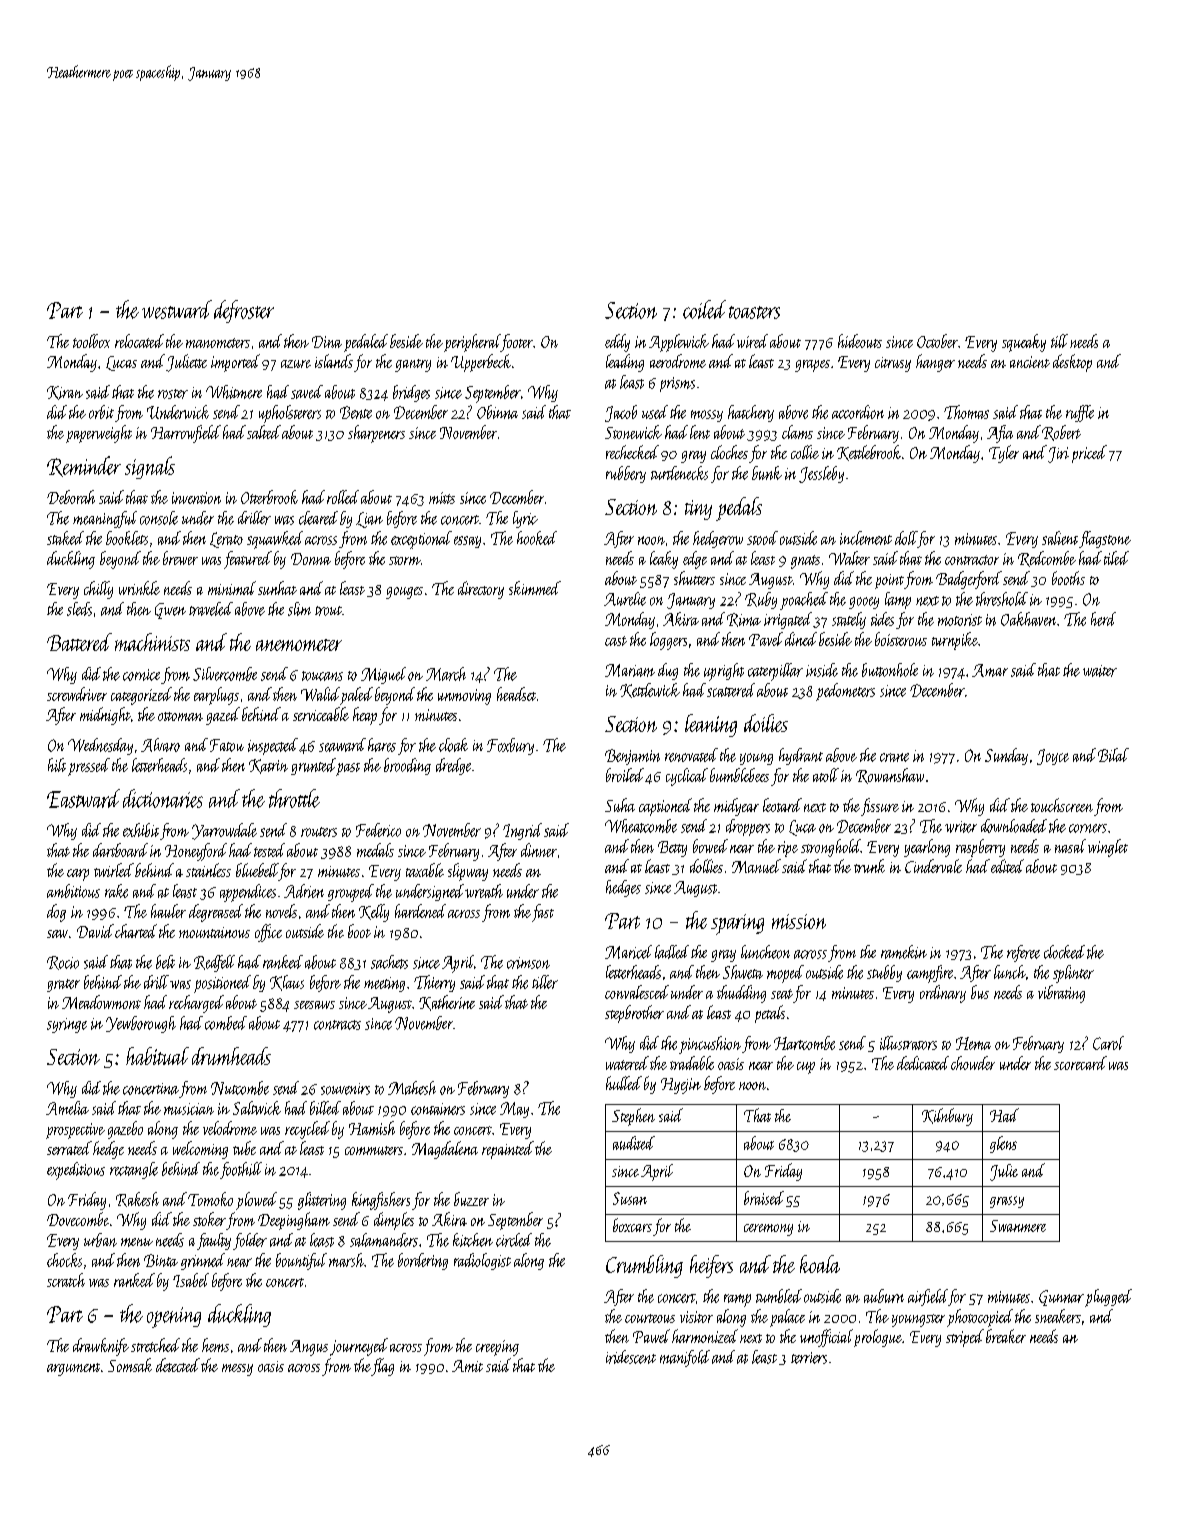  Describe the element at coordinates (177, 309) in the screenshot. I see `westward` at that location.
